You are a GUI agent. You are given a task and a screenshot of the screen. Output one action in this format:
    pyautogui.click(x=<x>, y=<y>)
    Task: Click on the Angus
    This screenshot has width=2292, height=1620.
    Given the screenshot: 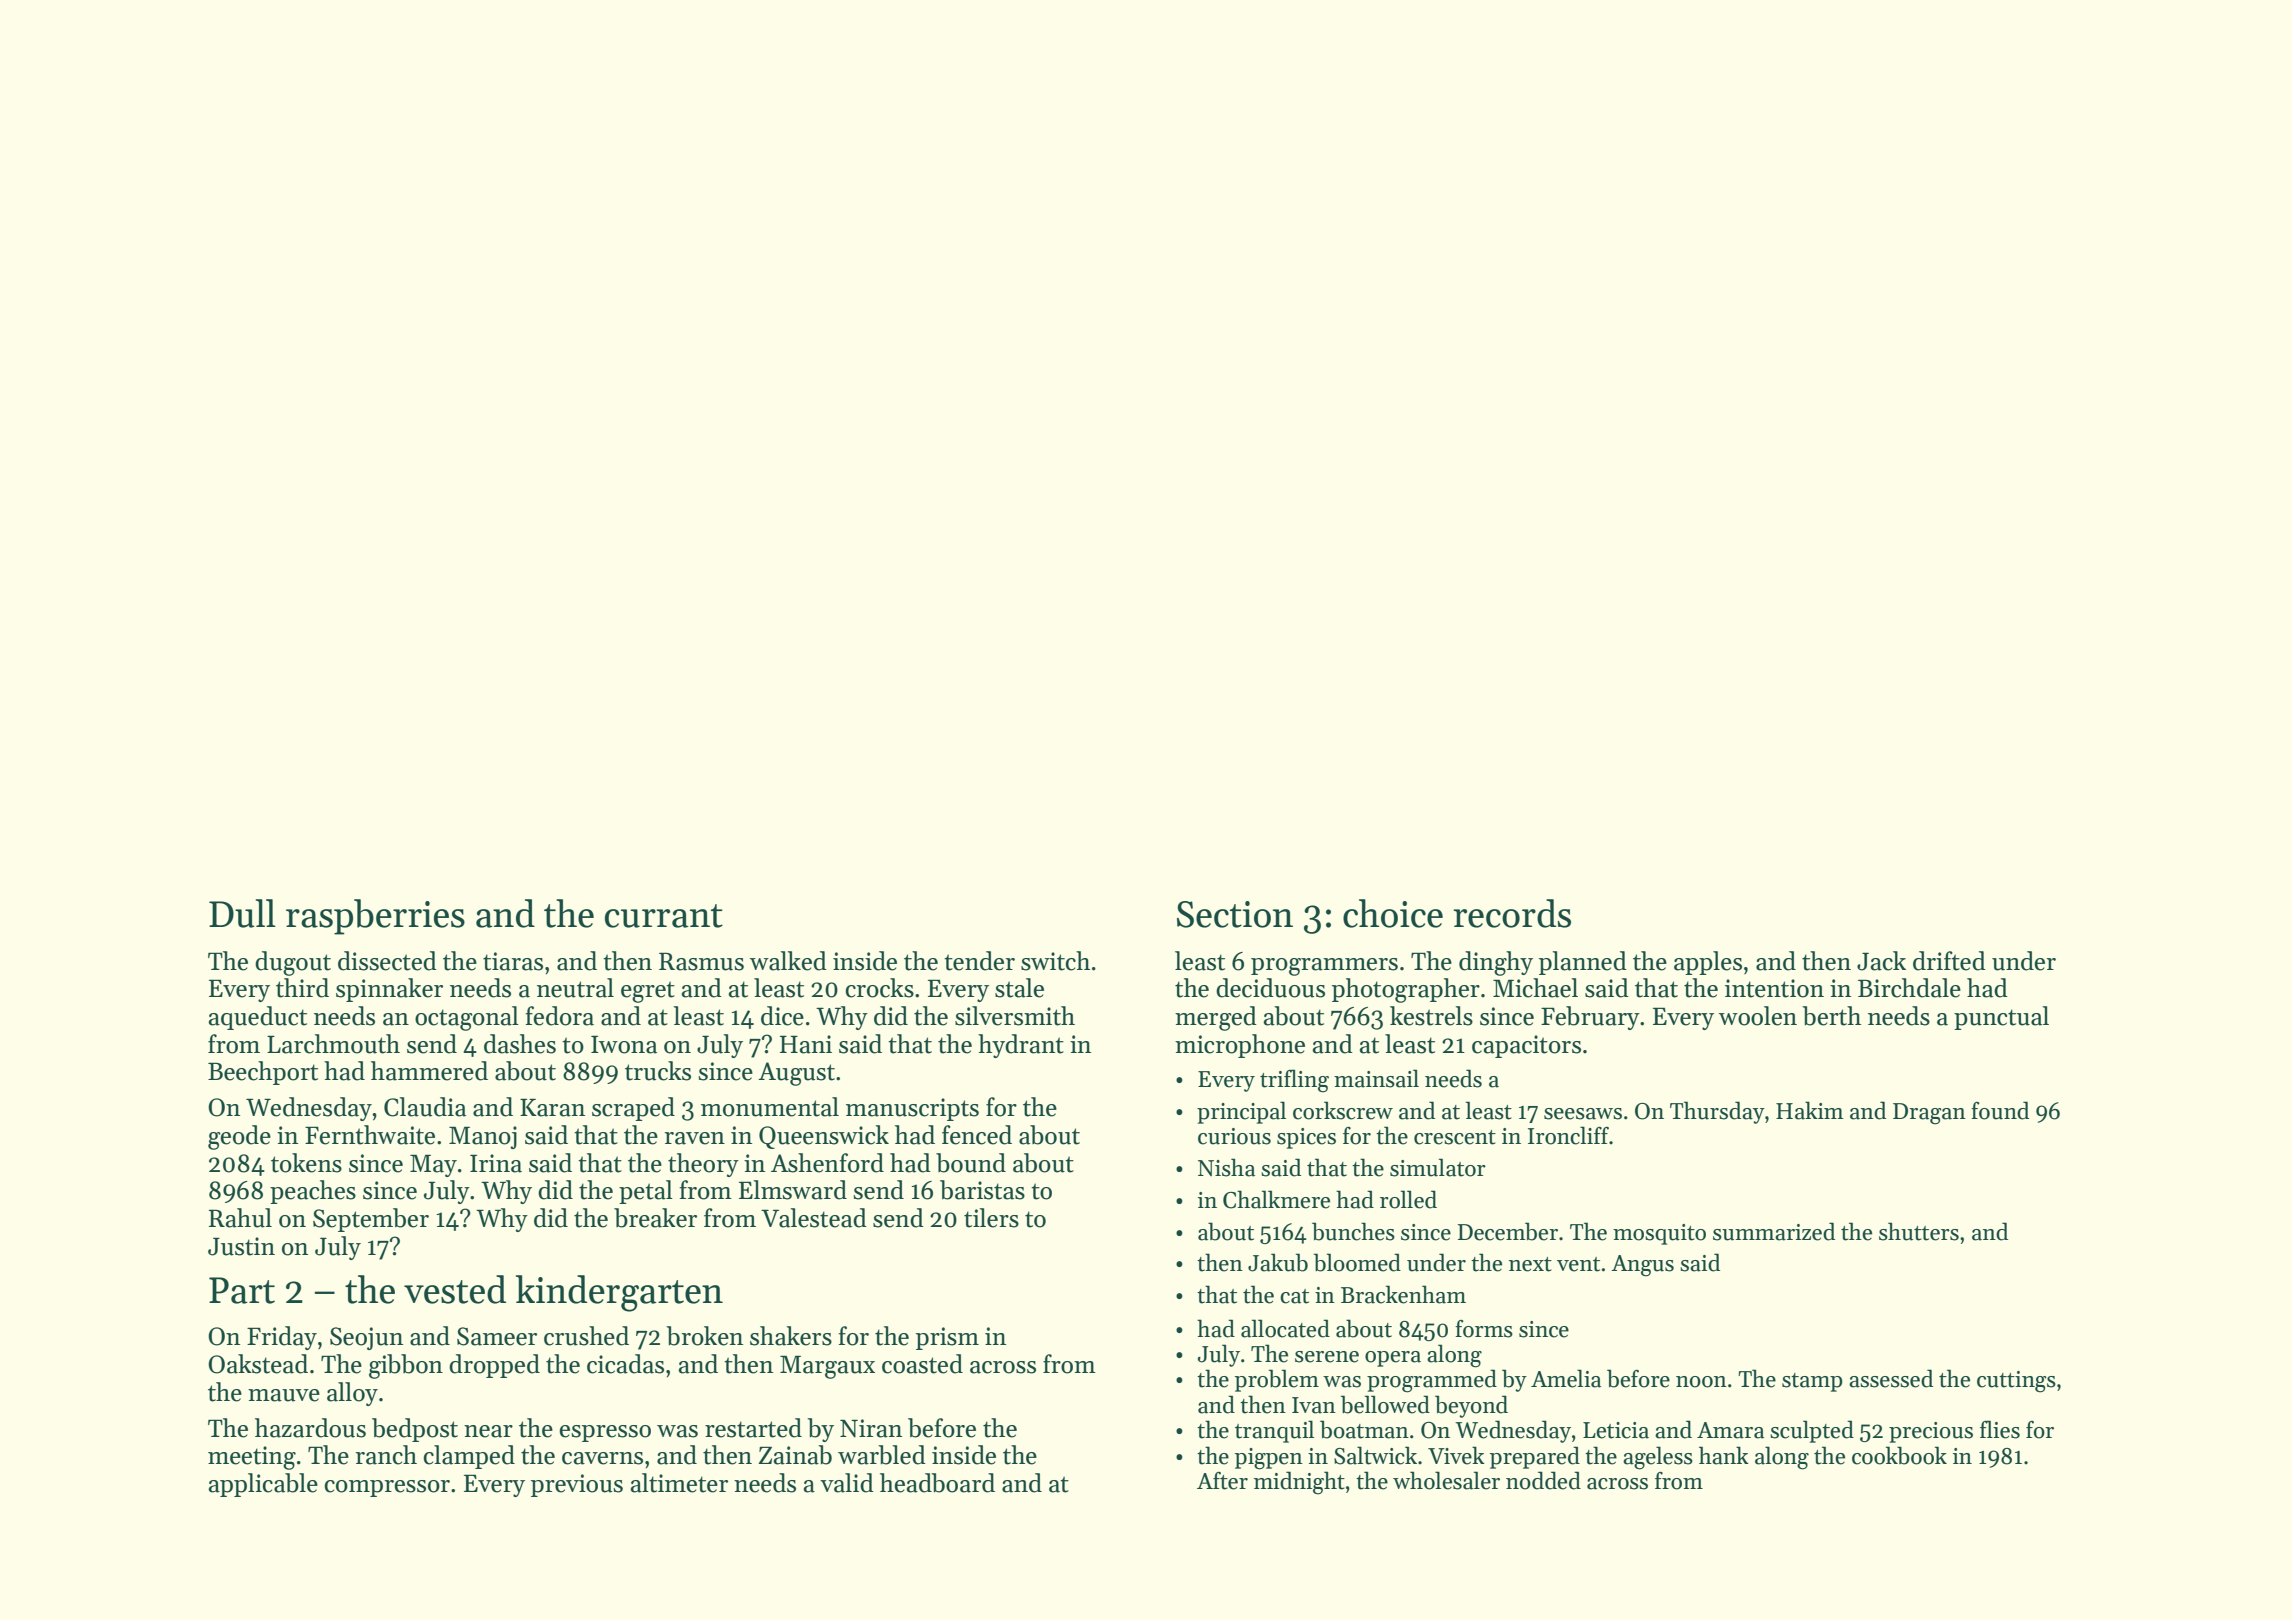 What is the action you would take?
    pyautogui.click(x=1642, y=1266)
